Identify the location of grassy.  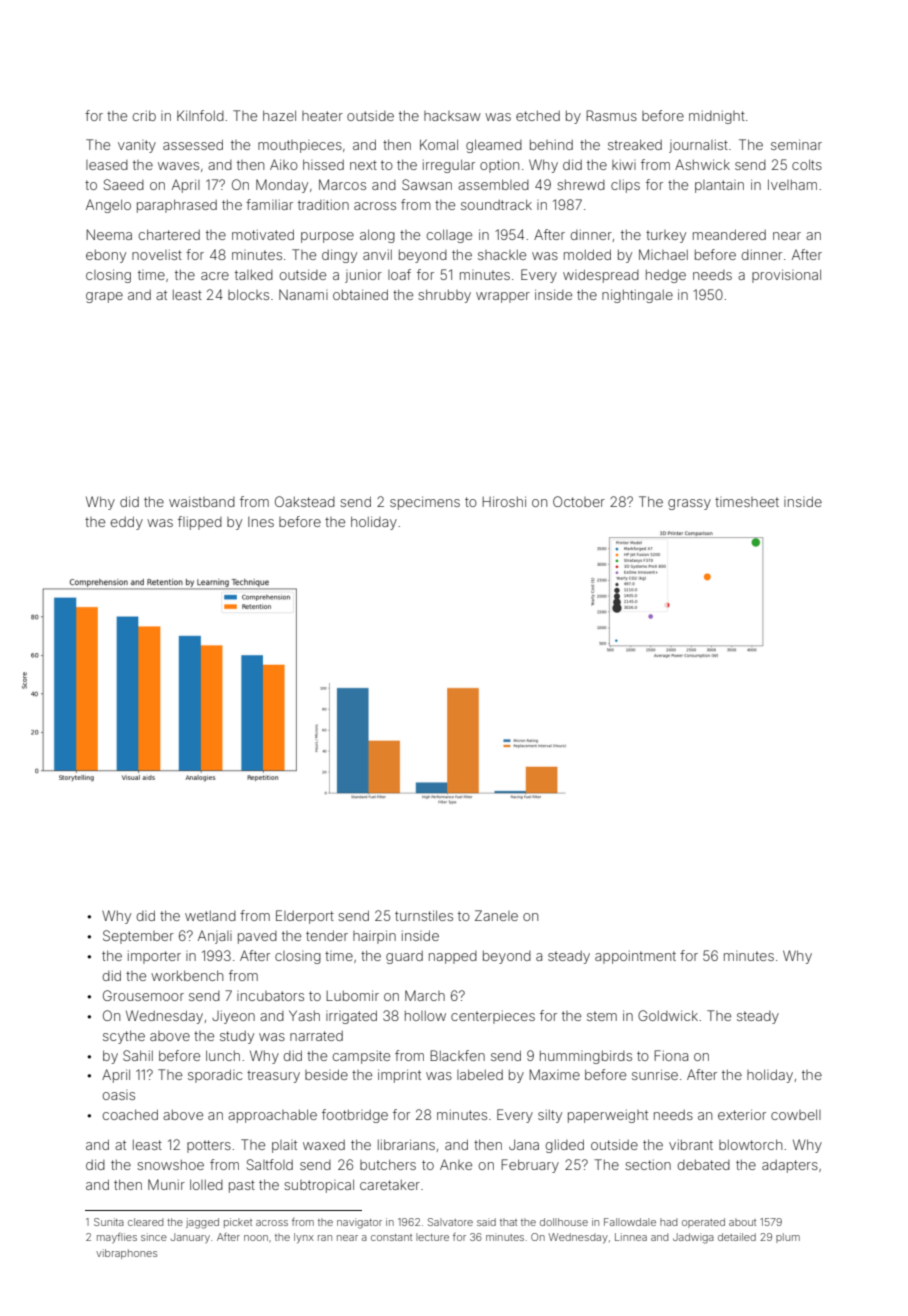
(689, 504).
